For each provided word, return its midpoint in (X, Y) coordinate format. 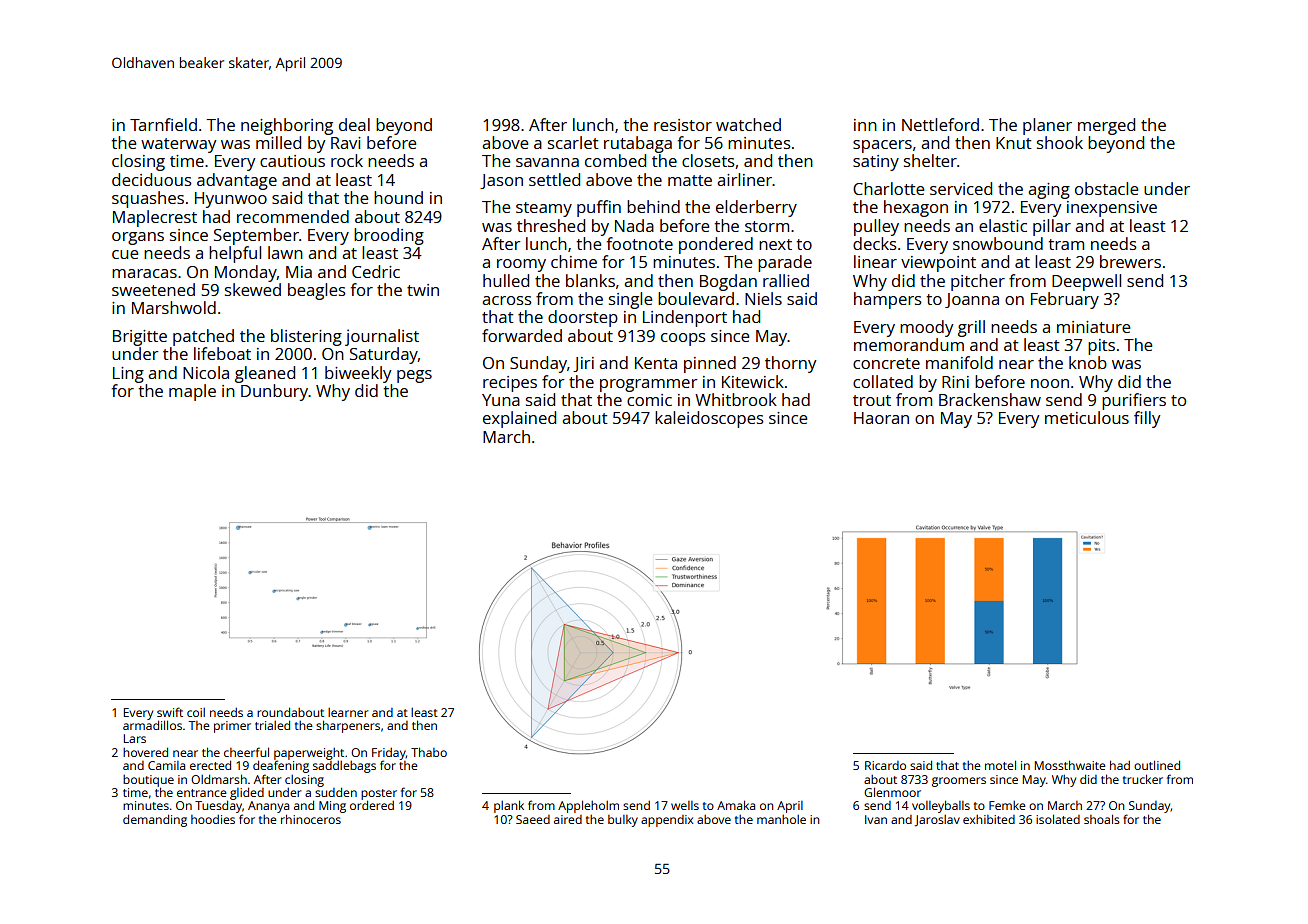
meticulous (1087, 417)
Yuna (501, 400)
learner (348, 712)
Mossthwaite (1070, 765)
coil (196, 712)
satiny (876, 163)
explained (519, 419)
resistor (683, 125)
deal (354, 124)
